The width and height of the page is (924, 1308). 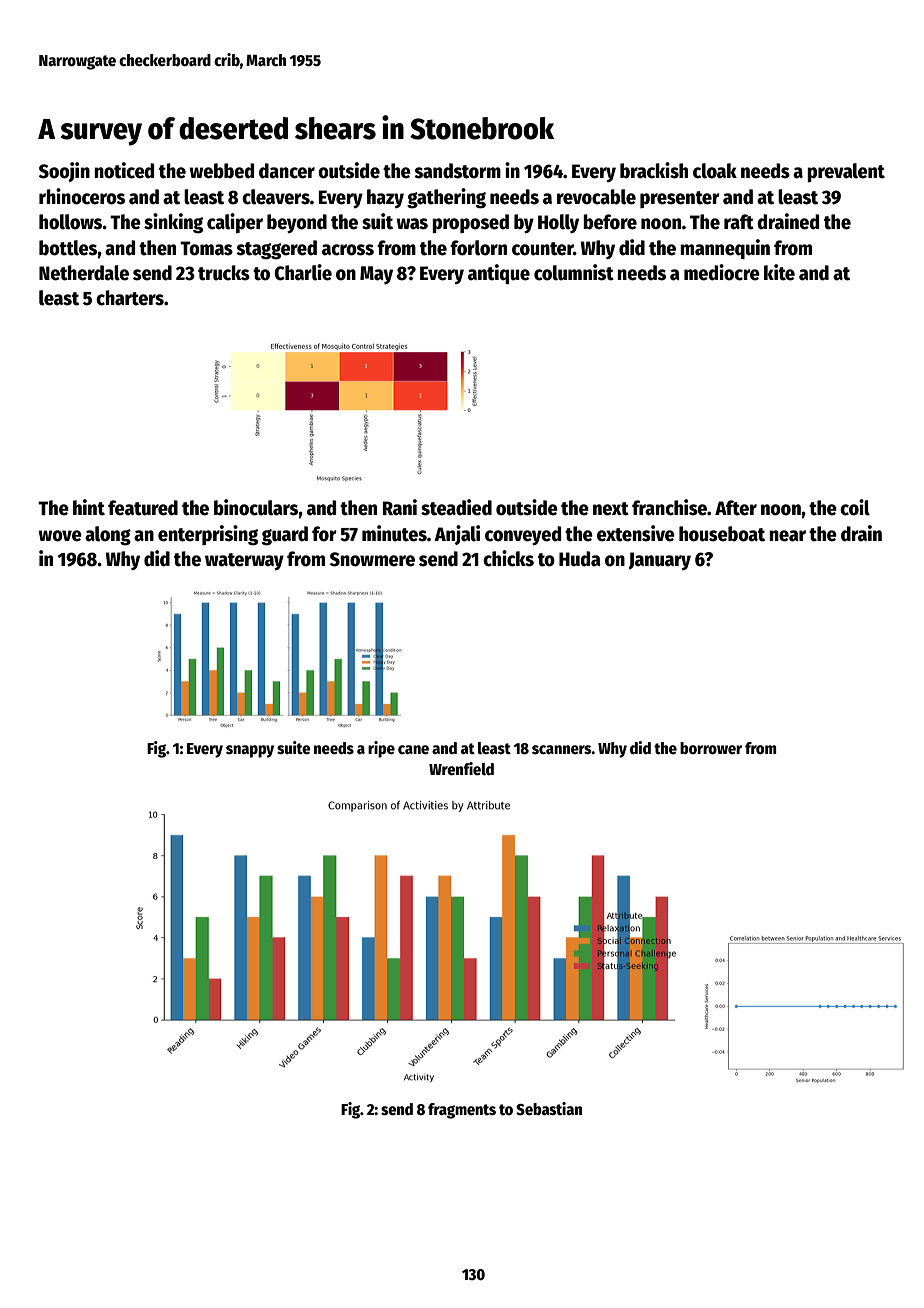 I want to click on houseboat, so click(x=722, y=534).
